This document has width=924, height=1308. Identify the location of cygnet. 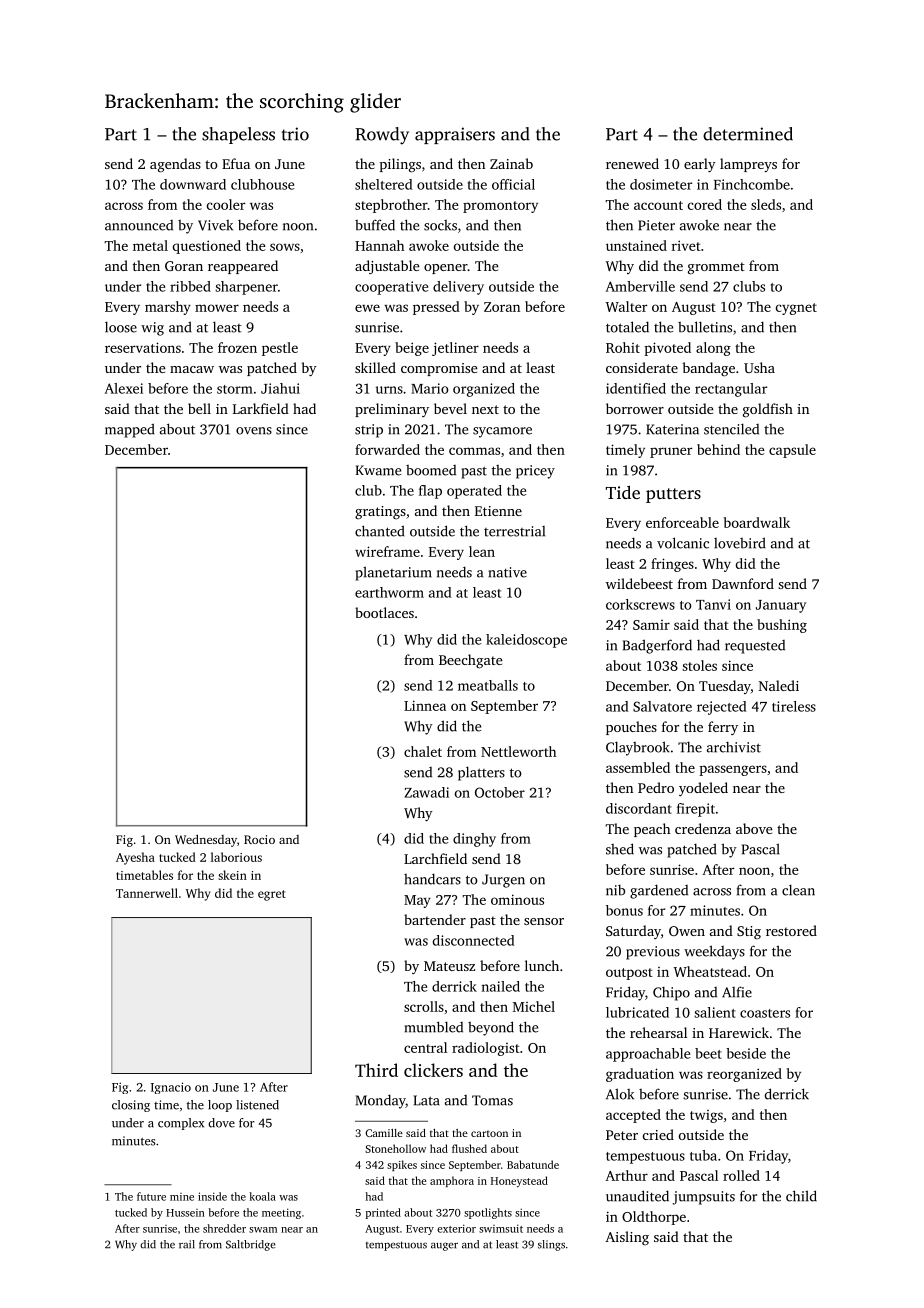
(796, 309).
